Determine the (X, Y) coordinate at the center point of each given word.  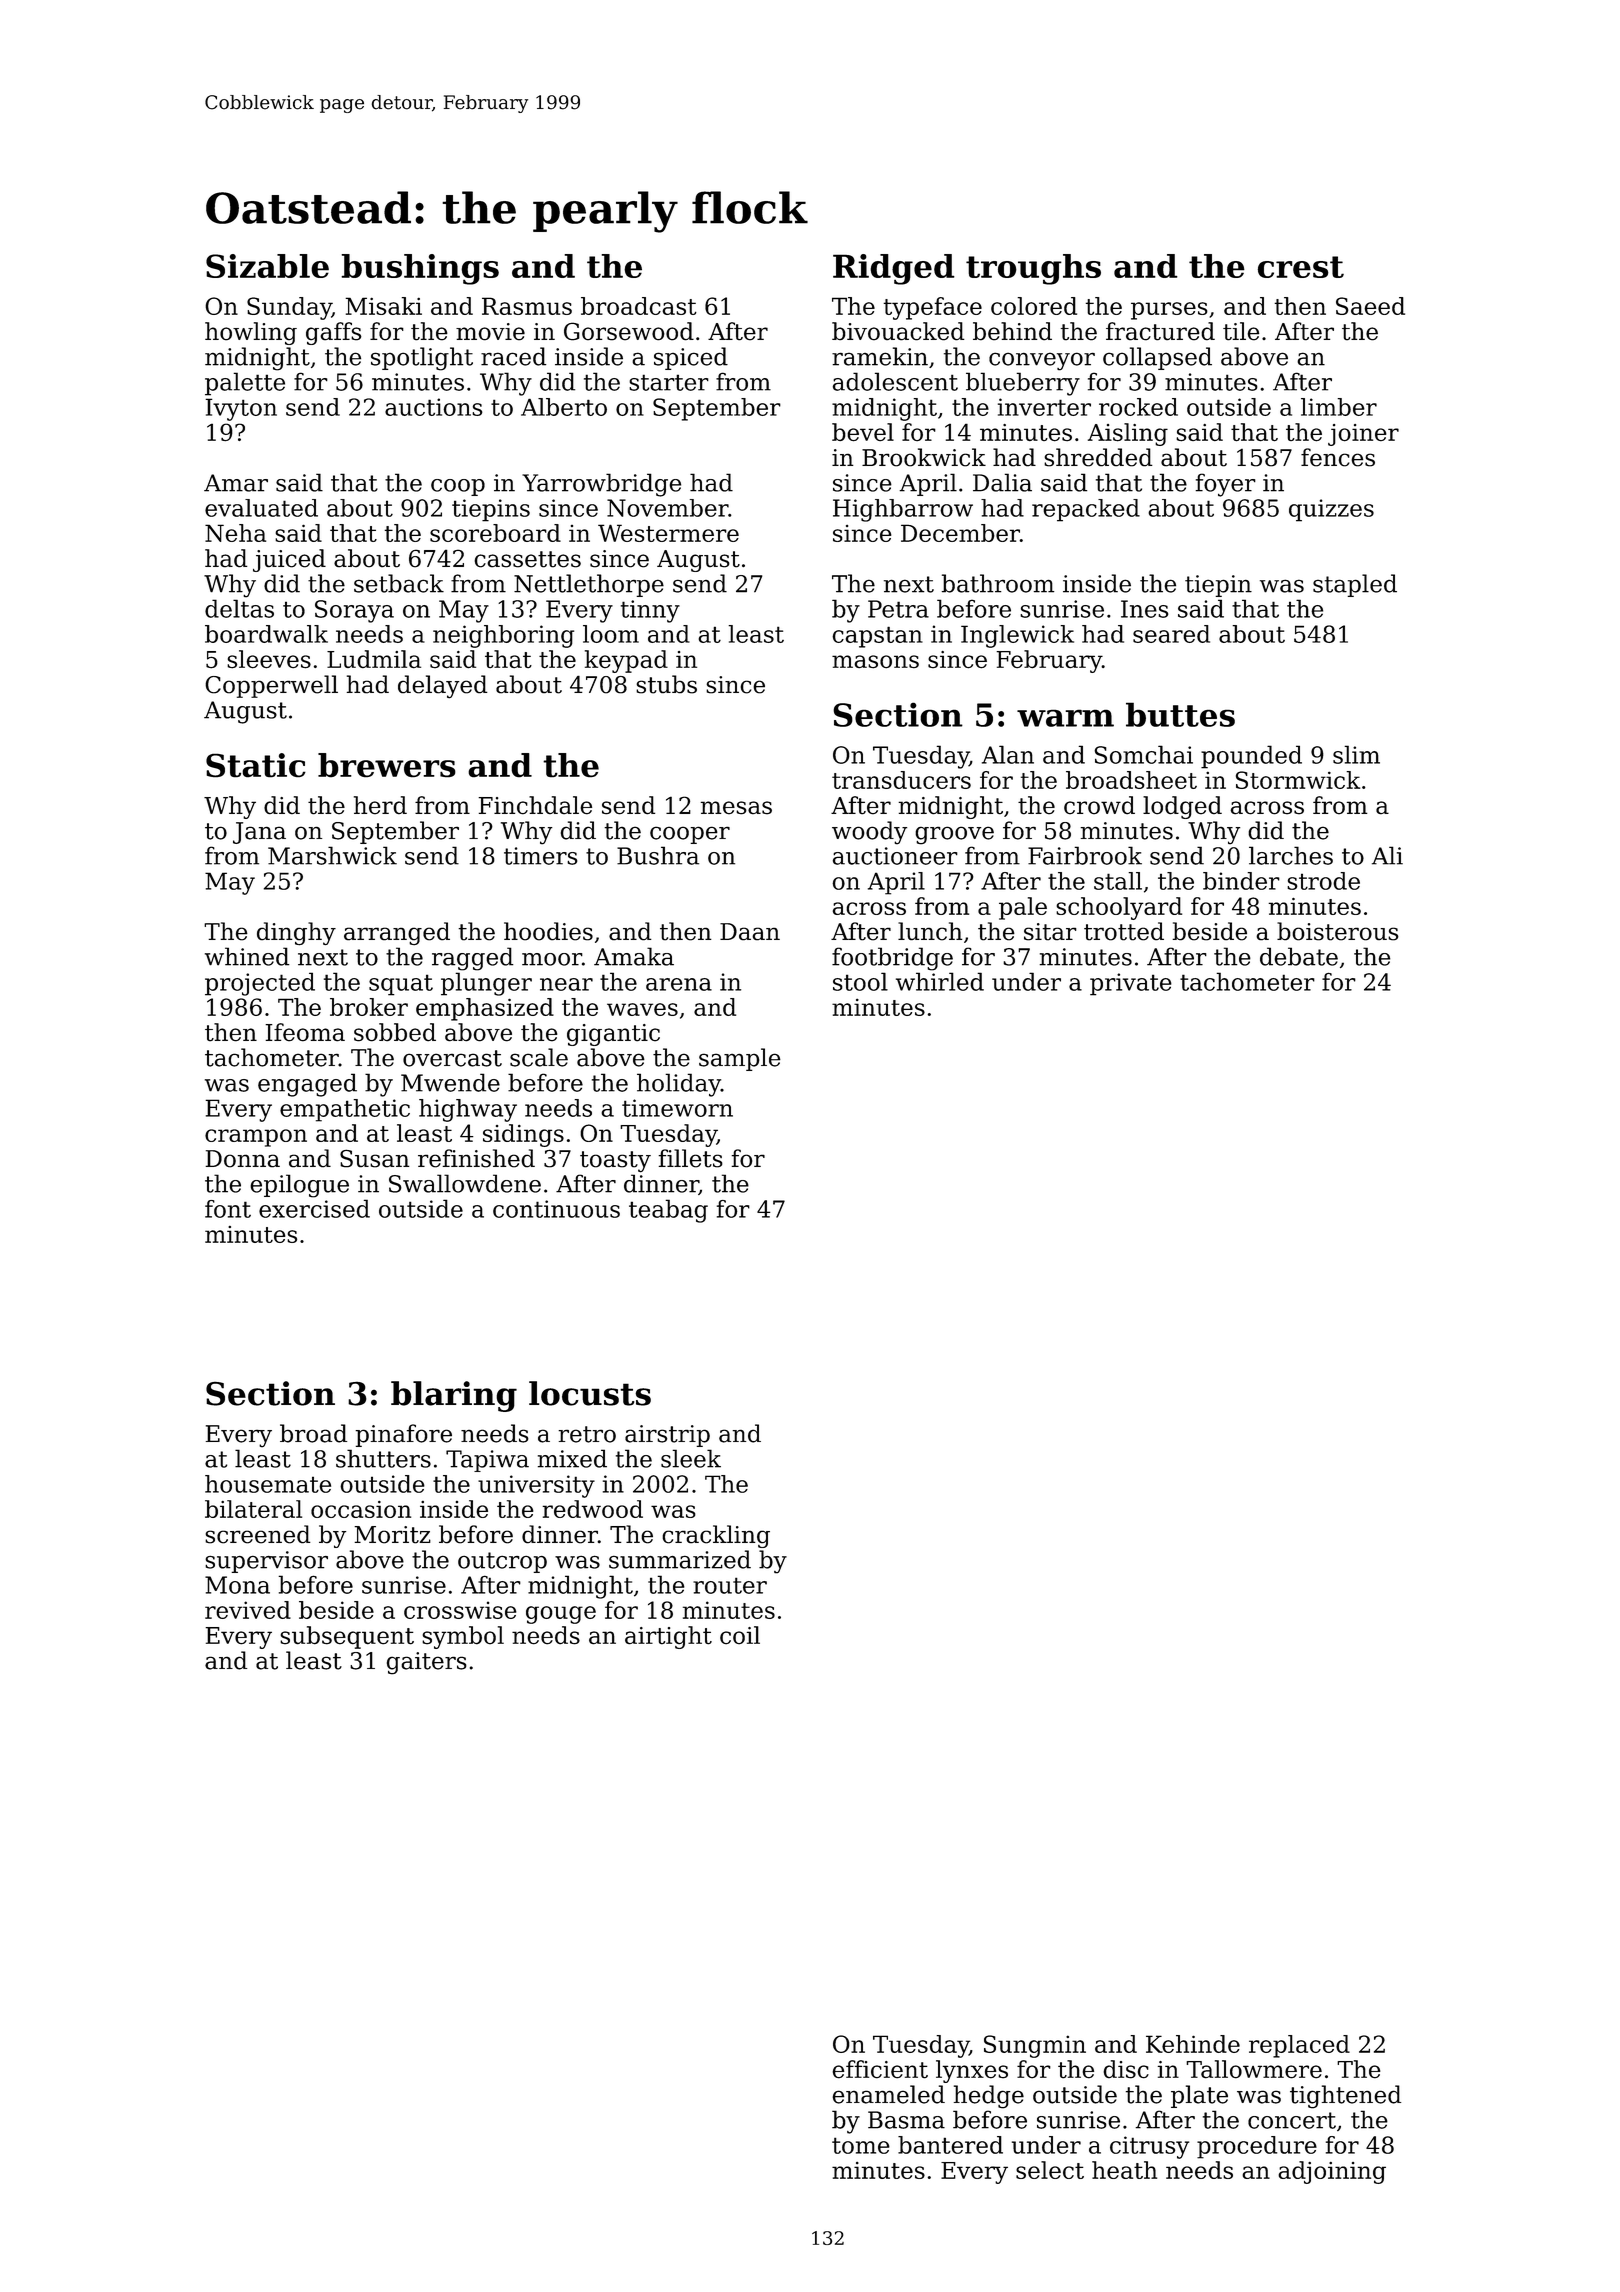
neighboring (503, 636)
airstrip (667, 1436)
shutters (383, 1458)
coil (740, 1635)
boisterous (1338, 931)
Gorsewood (629, 331)
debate (1299, 956)
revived (248, 1610)
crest (1301, 267)
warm (1065, 718)
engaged (307, 1085)
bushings (420, 269)
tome (861, 2145)
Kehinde (1193, 2044)
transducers (901, 780)
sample (740, 1059)
